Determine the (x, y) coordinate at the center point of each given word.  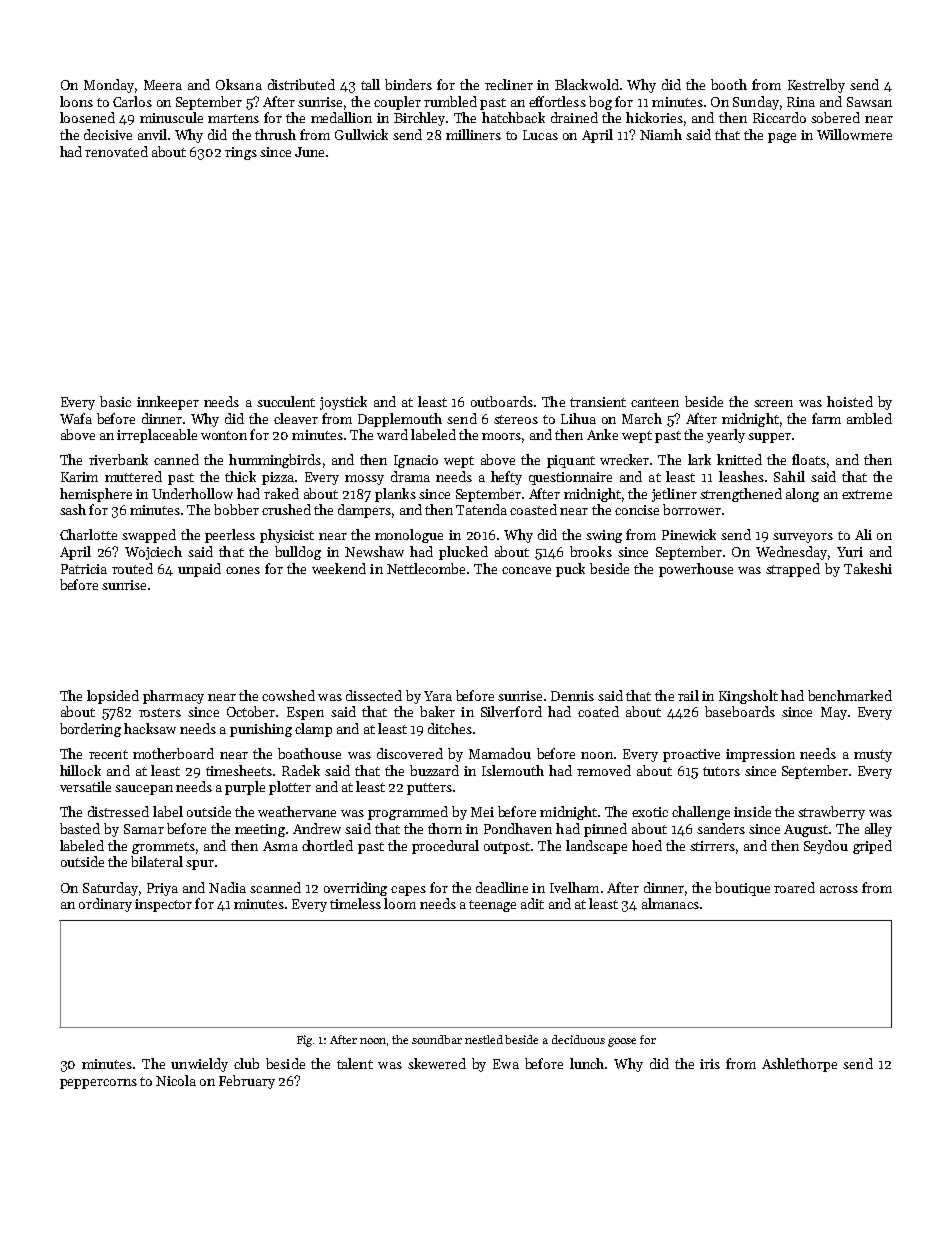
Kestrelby (816, 86)
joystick (343, 403)
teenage (492, 906)
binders (408, 84)
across (839, 889)
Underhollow (192, 493)
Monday (109, 86)
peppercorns (98, 1084)
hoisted (850, 401)
